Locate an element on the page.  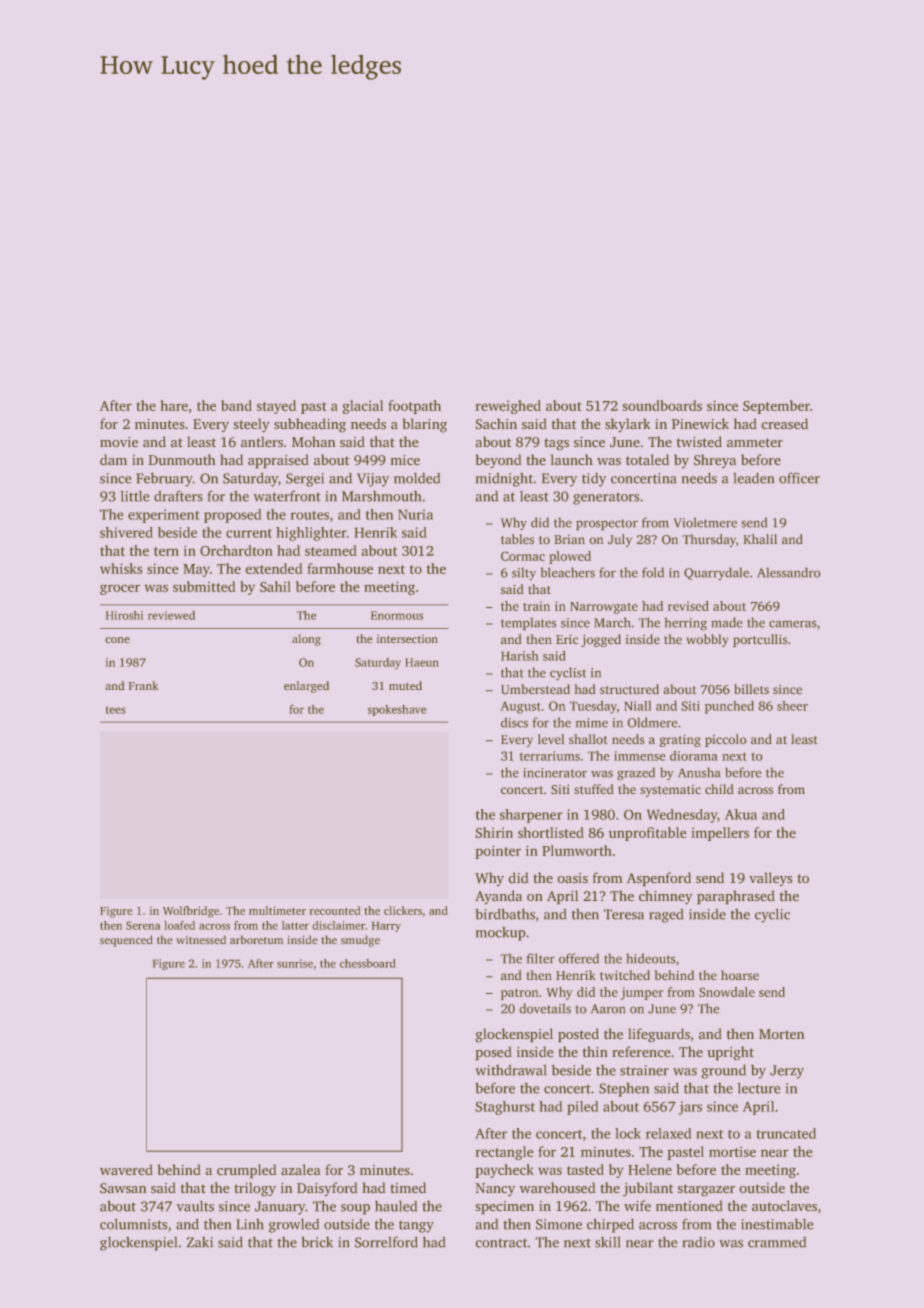
Sachin is located at coordinates (496, 423).
